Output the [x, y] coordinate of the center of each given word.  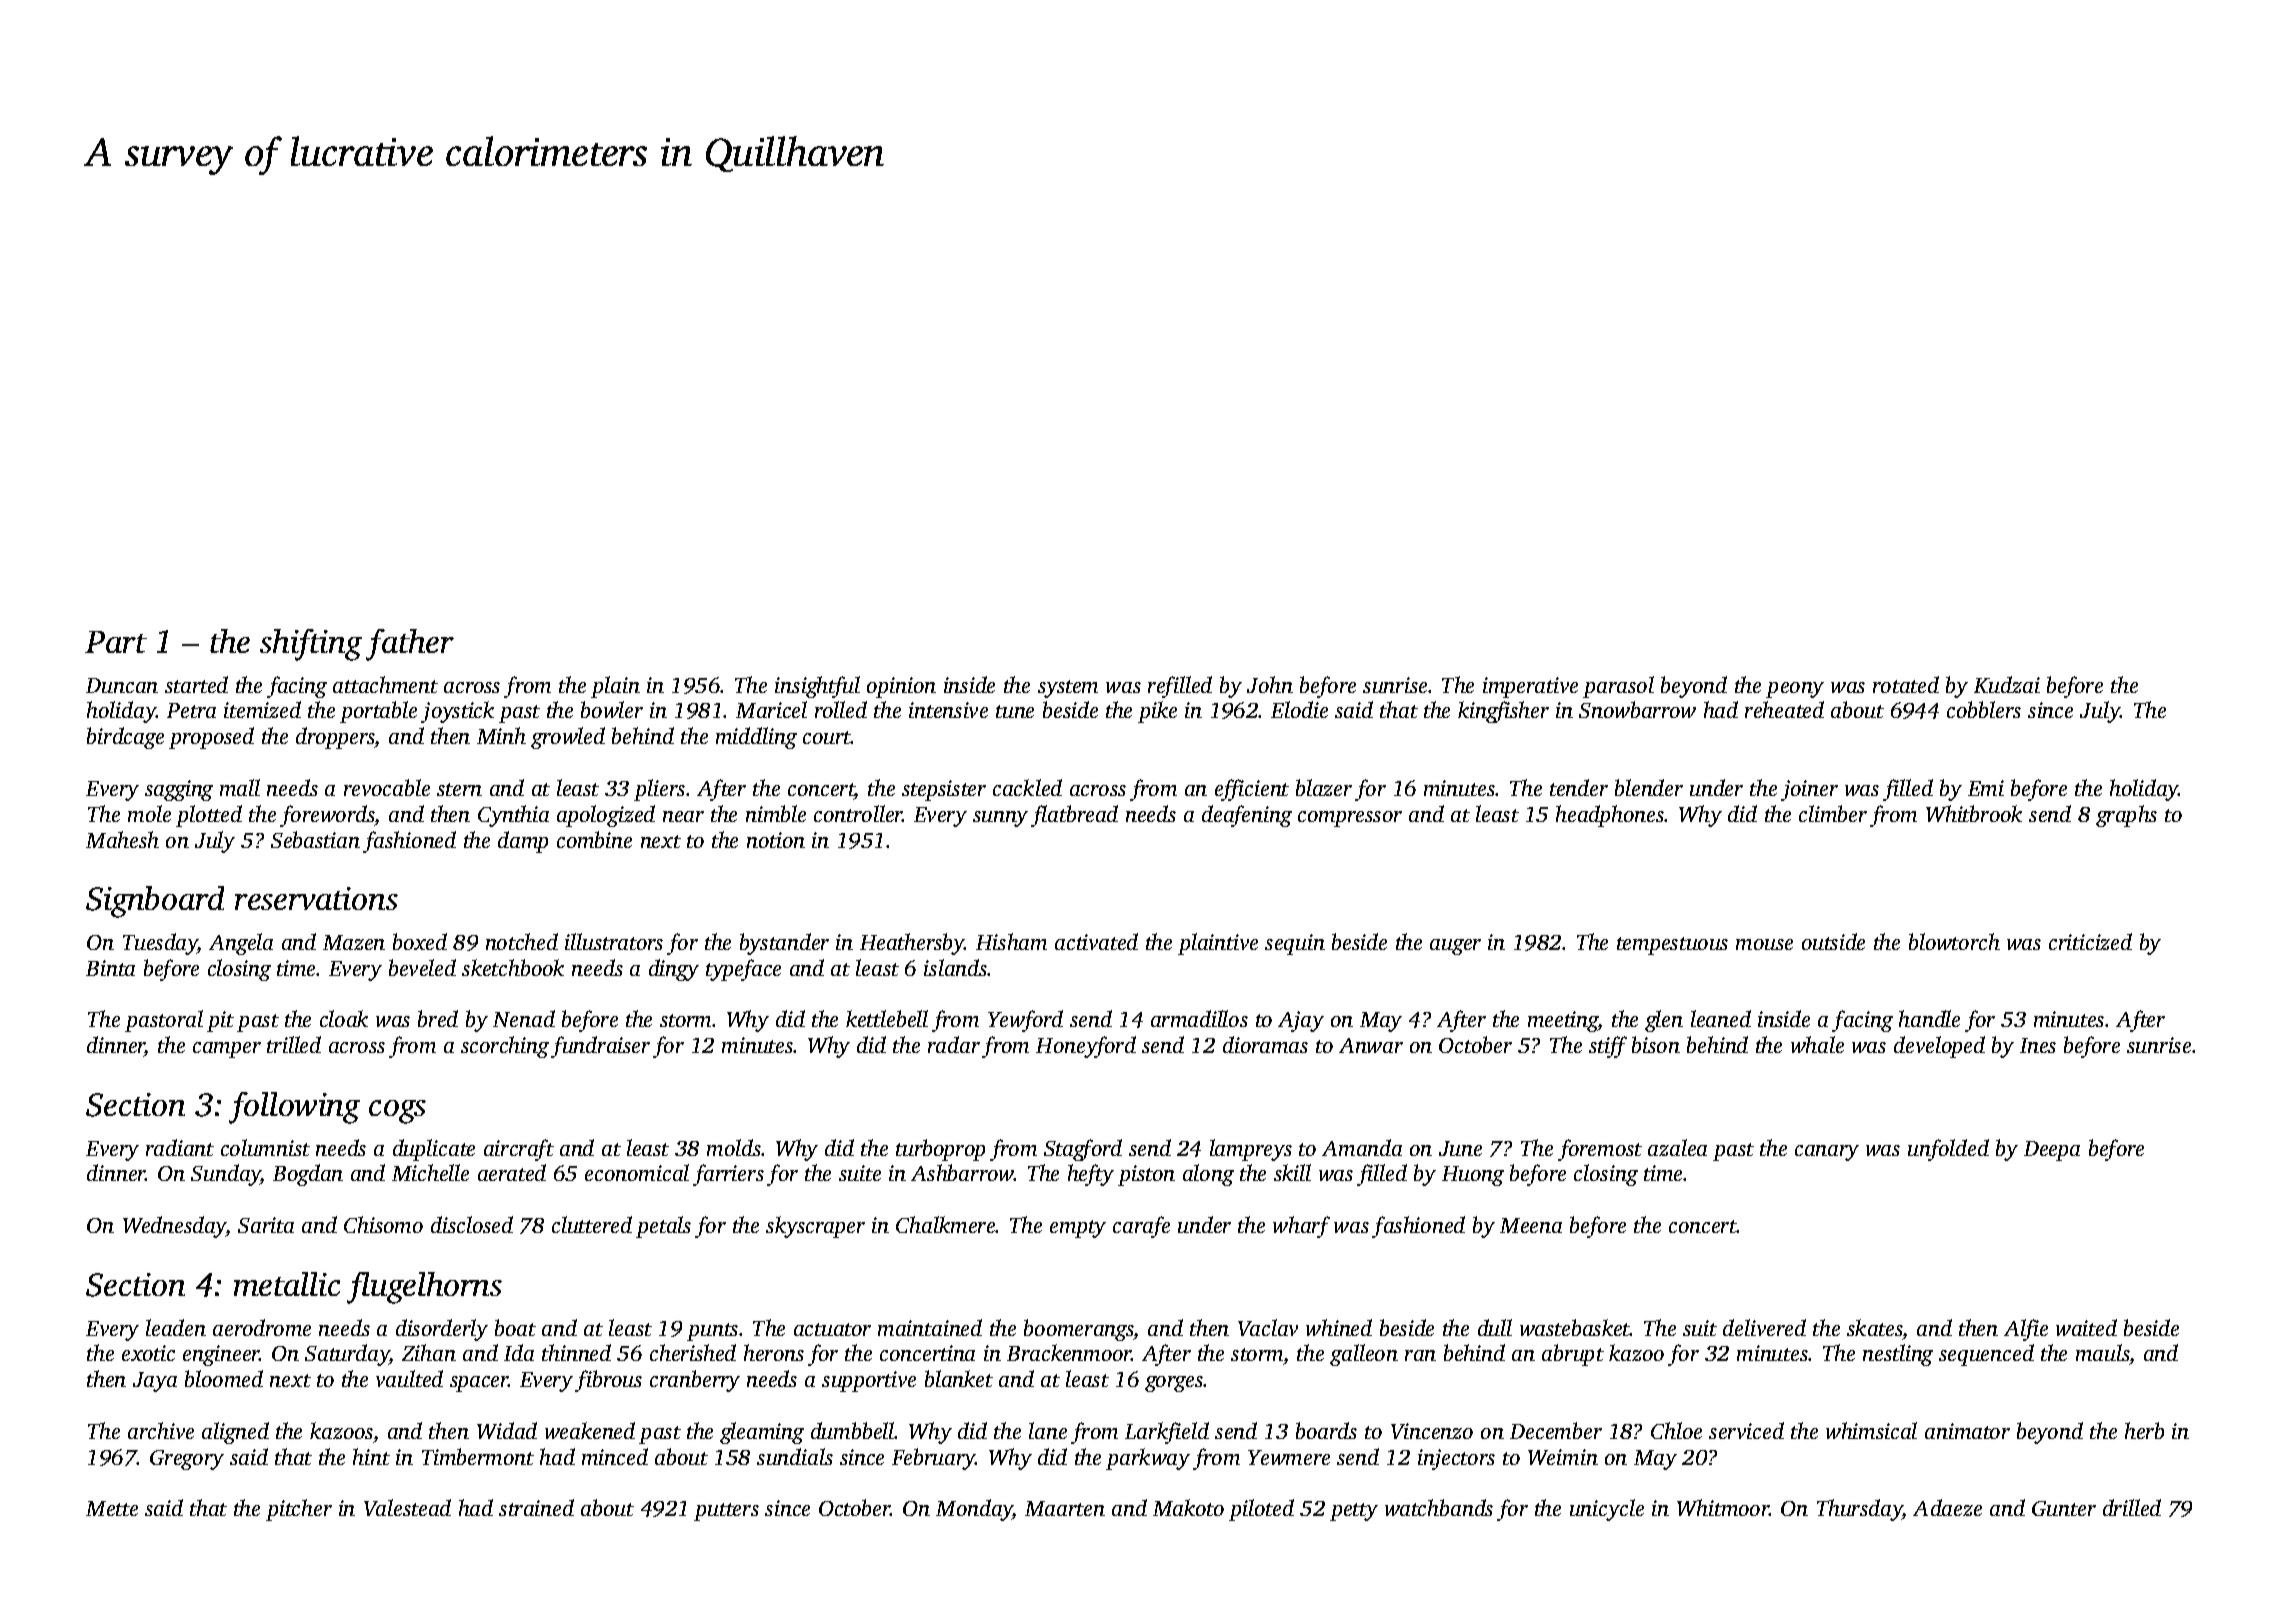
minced [615, 1456]
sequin [1295, 944]
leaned [1721, 1018]
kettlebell [887, 1018]
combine [594, 839]
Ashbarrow [962, 1172]
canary [1827, 1153]
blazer [1324, 787]
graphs [2126, 816]
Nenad [524, 1018]
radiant [180, 1147]
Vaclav [1268, 1327]
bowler [612, 709]
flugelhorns [424, 1288]
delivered [1764, 1327]
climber [1833, 813]
